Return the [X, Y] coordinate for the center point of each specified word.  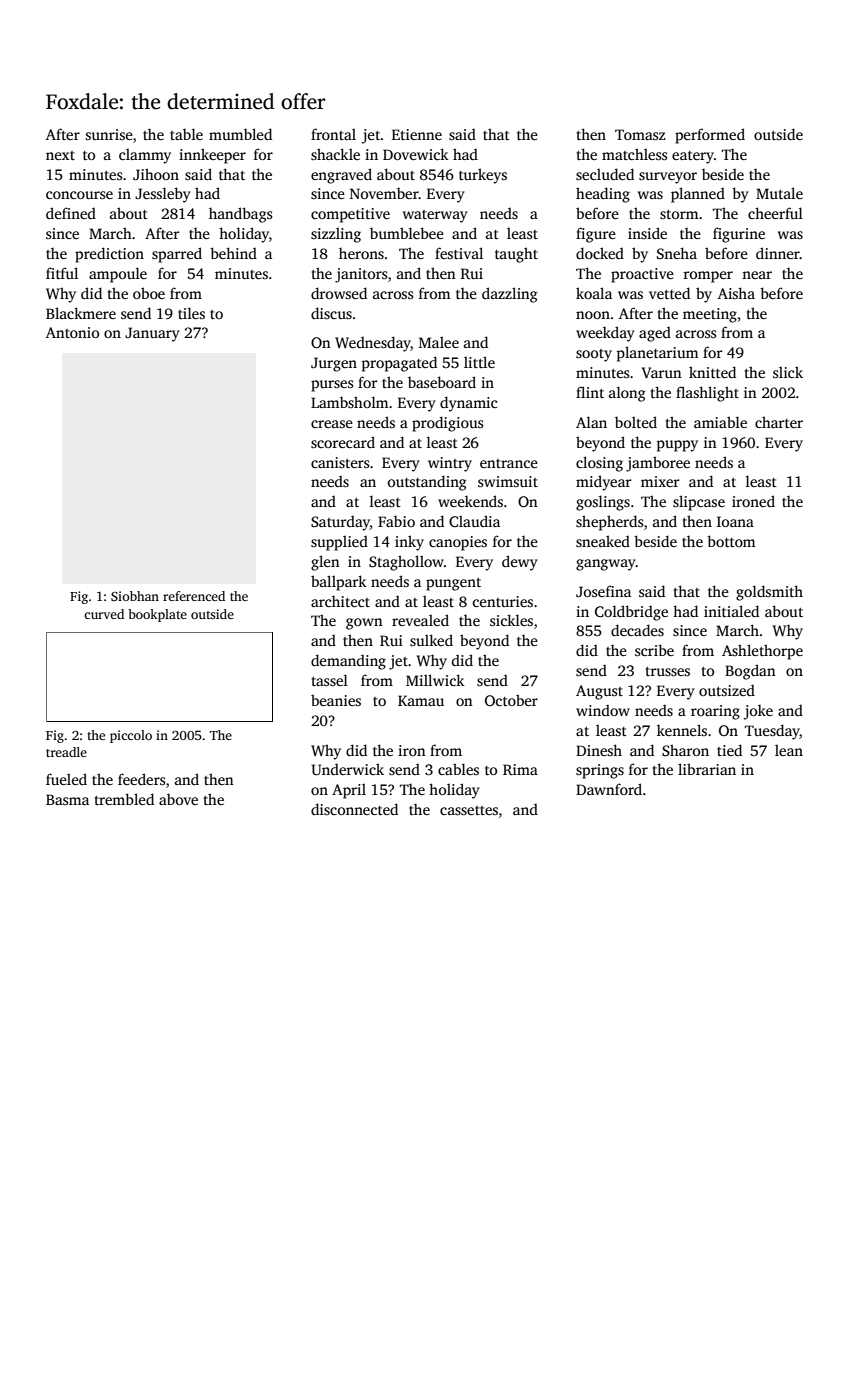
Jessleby [163, 195]
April [349, 791]
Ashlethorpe [762, 652]
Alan [591, 422]
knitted [712, 372]
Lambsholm [350, 402]
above [178, 799]
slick [788, 372]
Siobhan [135, 596]
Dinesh [599, 750]
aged [655, 334]
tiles [191, 313]
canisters [340, 462]
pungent [453, 584]
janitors [361, 275]
